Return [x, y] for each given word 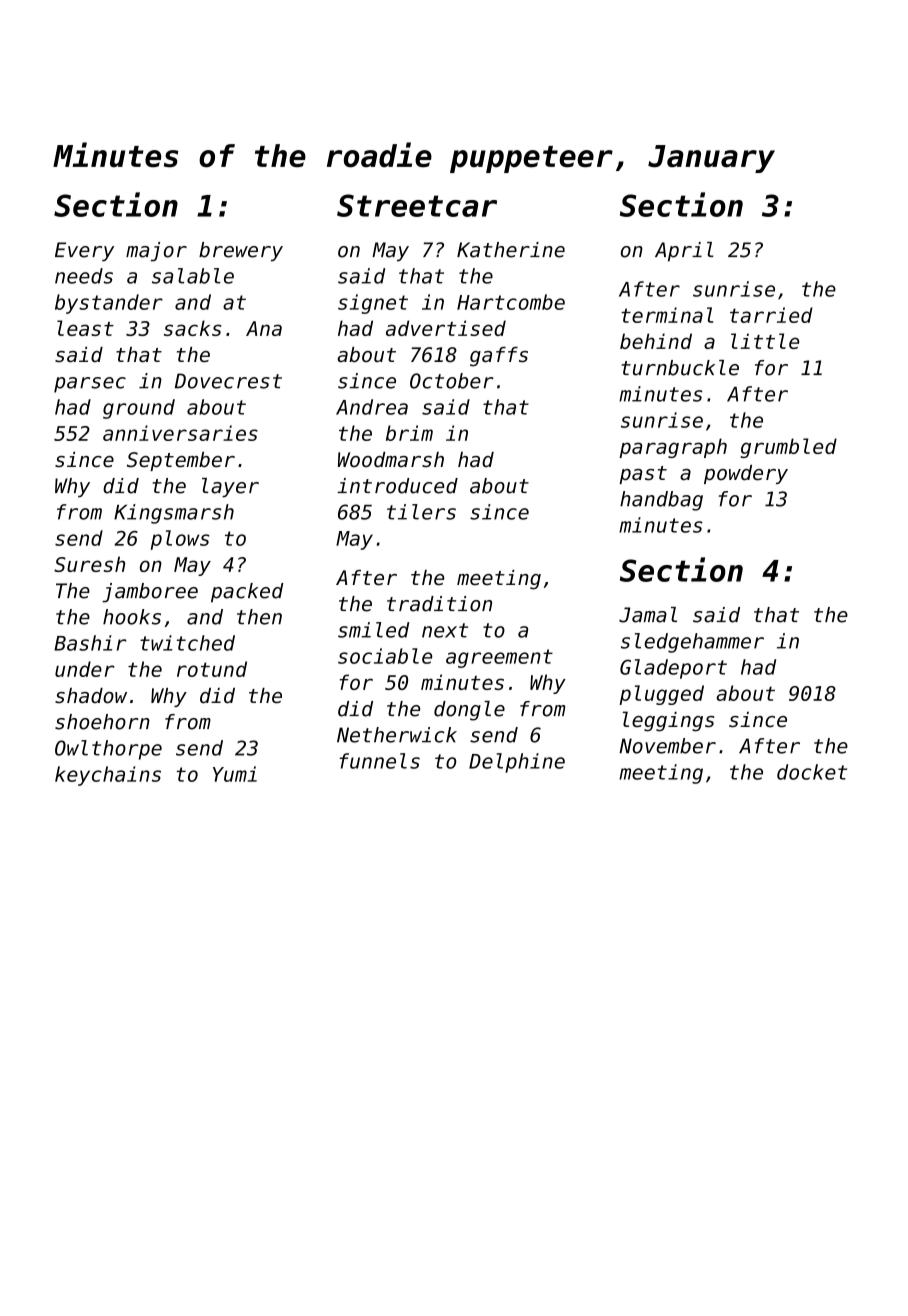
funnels [379, 761]
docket [812, 772]
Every [84, 252]
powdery [746, 474]
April [684, 252]
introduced [397, 486]
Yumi [235, 774]
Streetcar [417, 205]
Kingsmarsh [174, 514]
